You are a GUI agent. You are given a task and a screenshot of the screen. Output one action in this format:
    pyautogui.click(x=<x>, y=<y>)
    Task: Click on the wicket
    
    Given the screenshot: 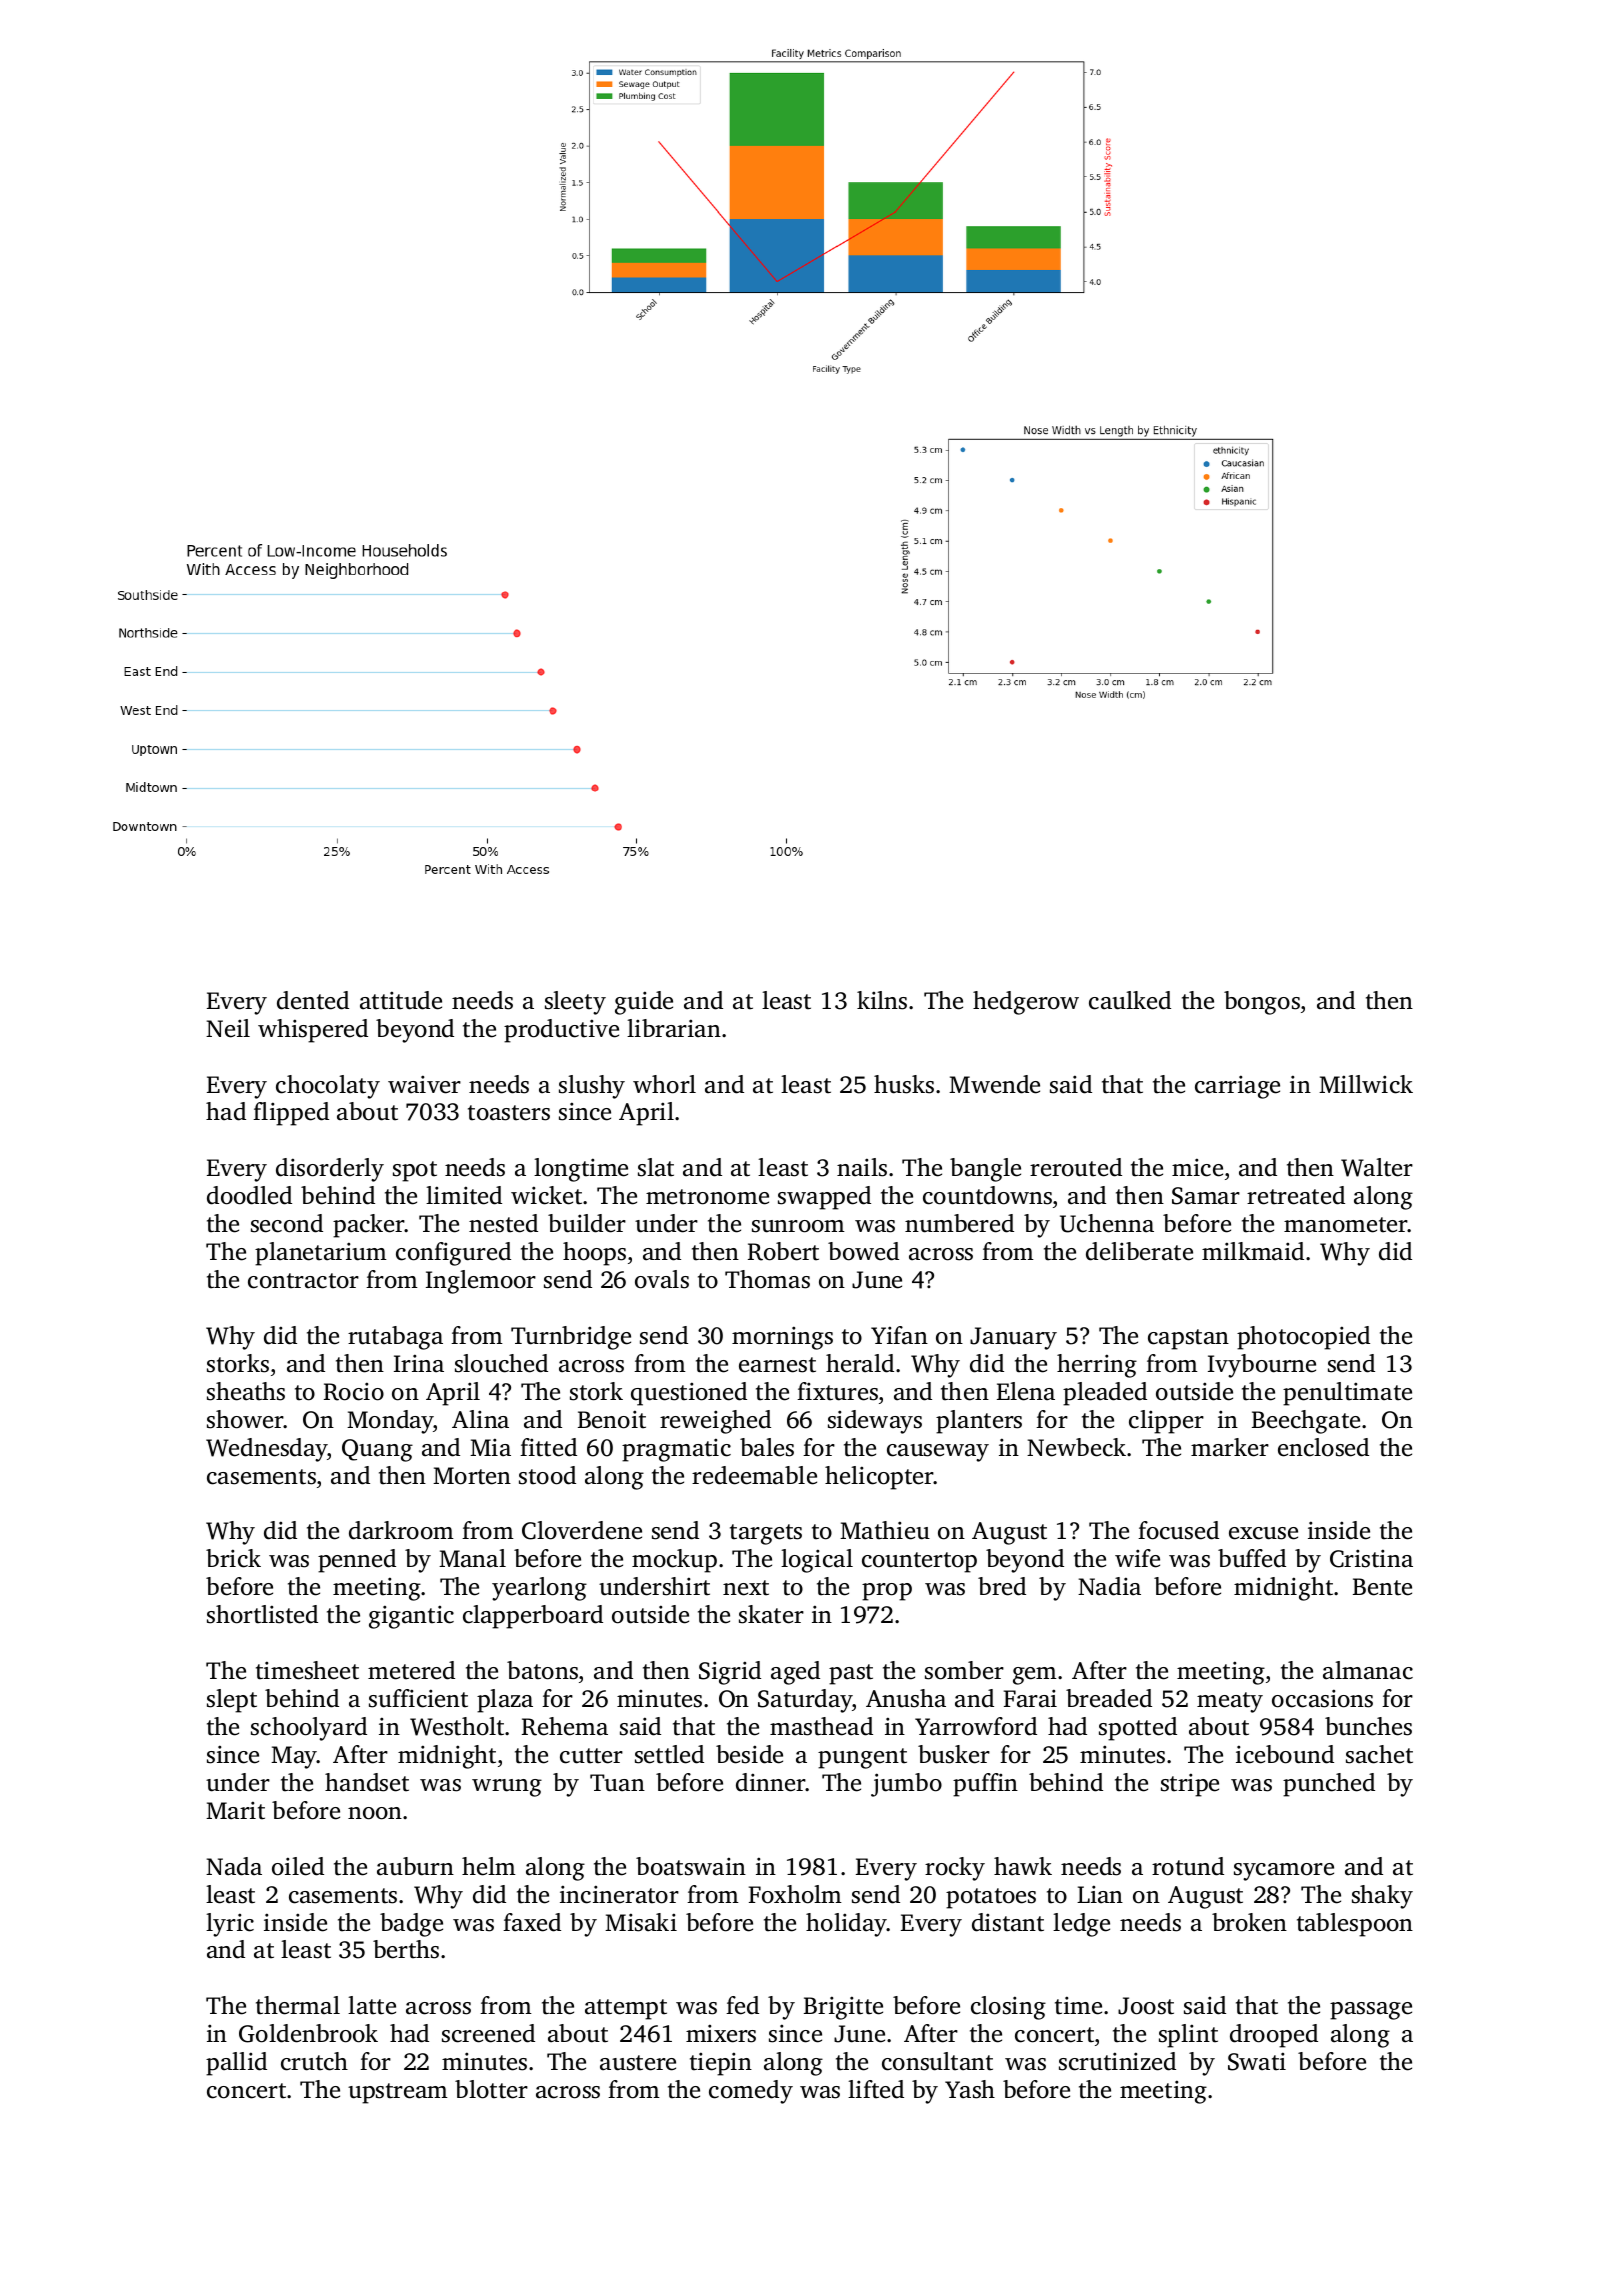 What is the action you would take?
    pyautogui.click(x=546, y=1195)
